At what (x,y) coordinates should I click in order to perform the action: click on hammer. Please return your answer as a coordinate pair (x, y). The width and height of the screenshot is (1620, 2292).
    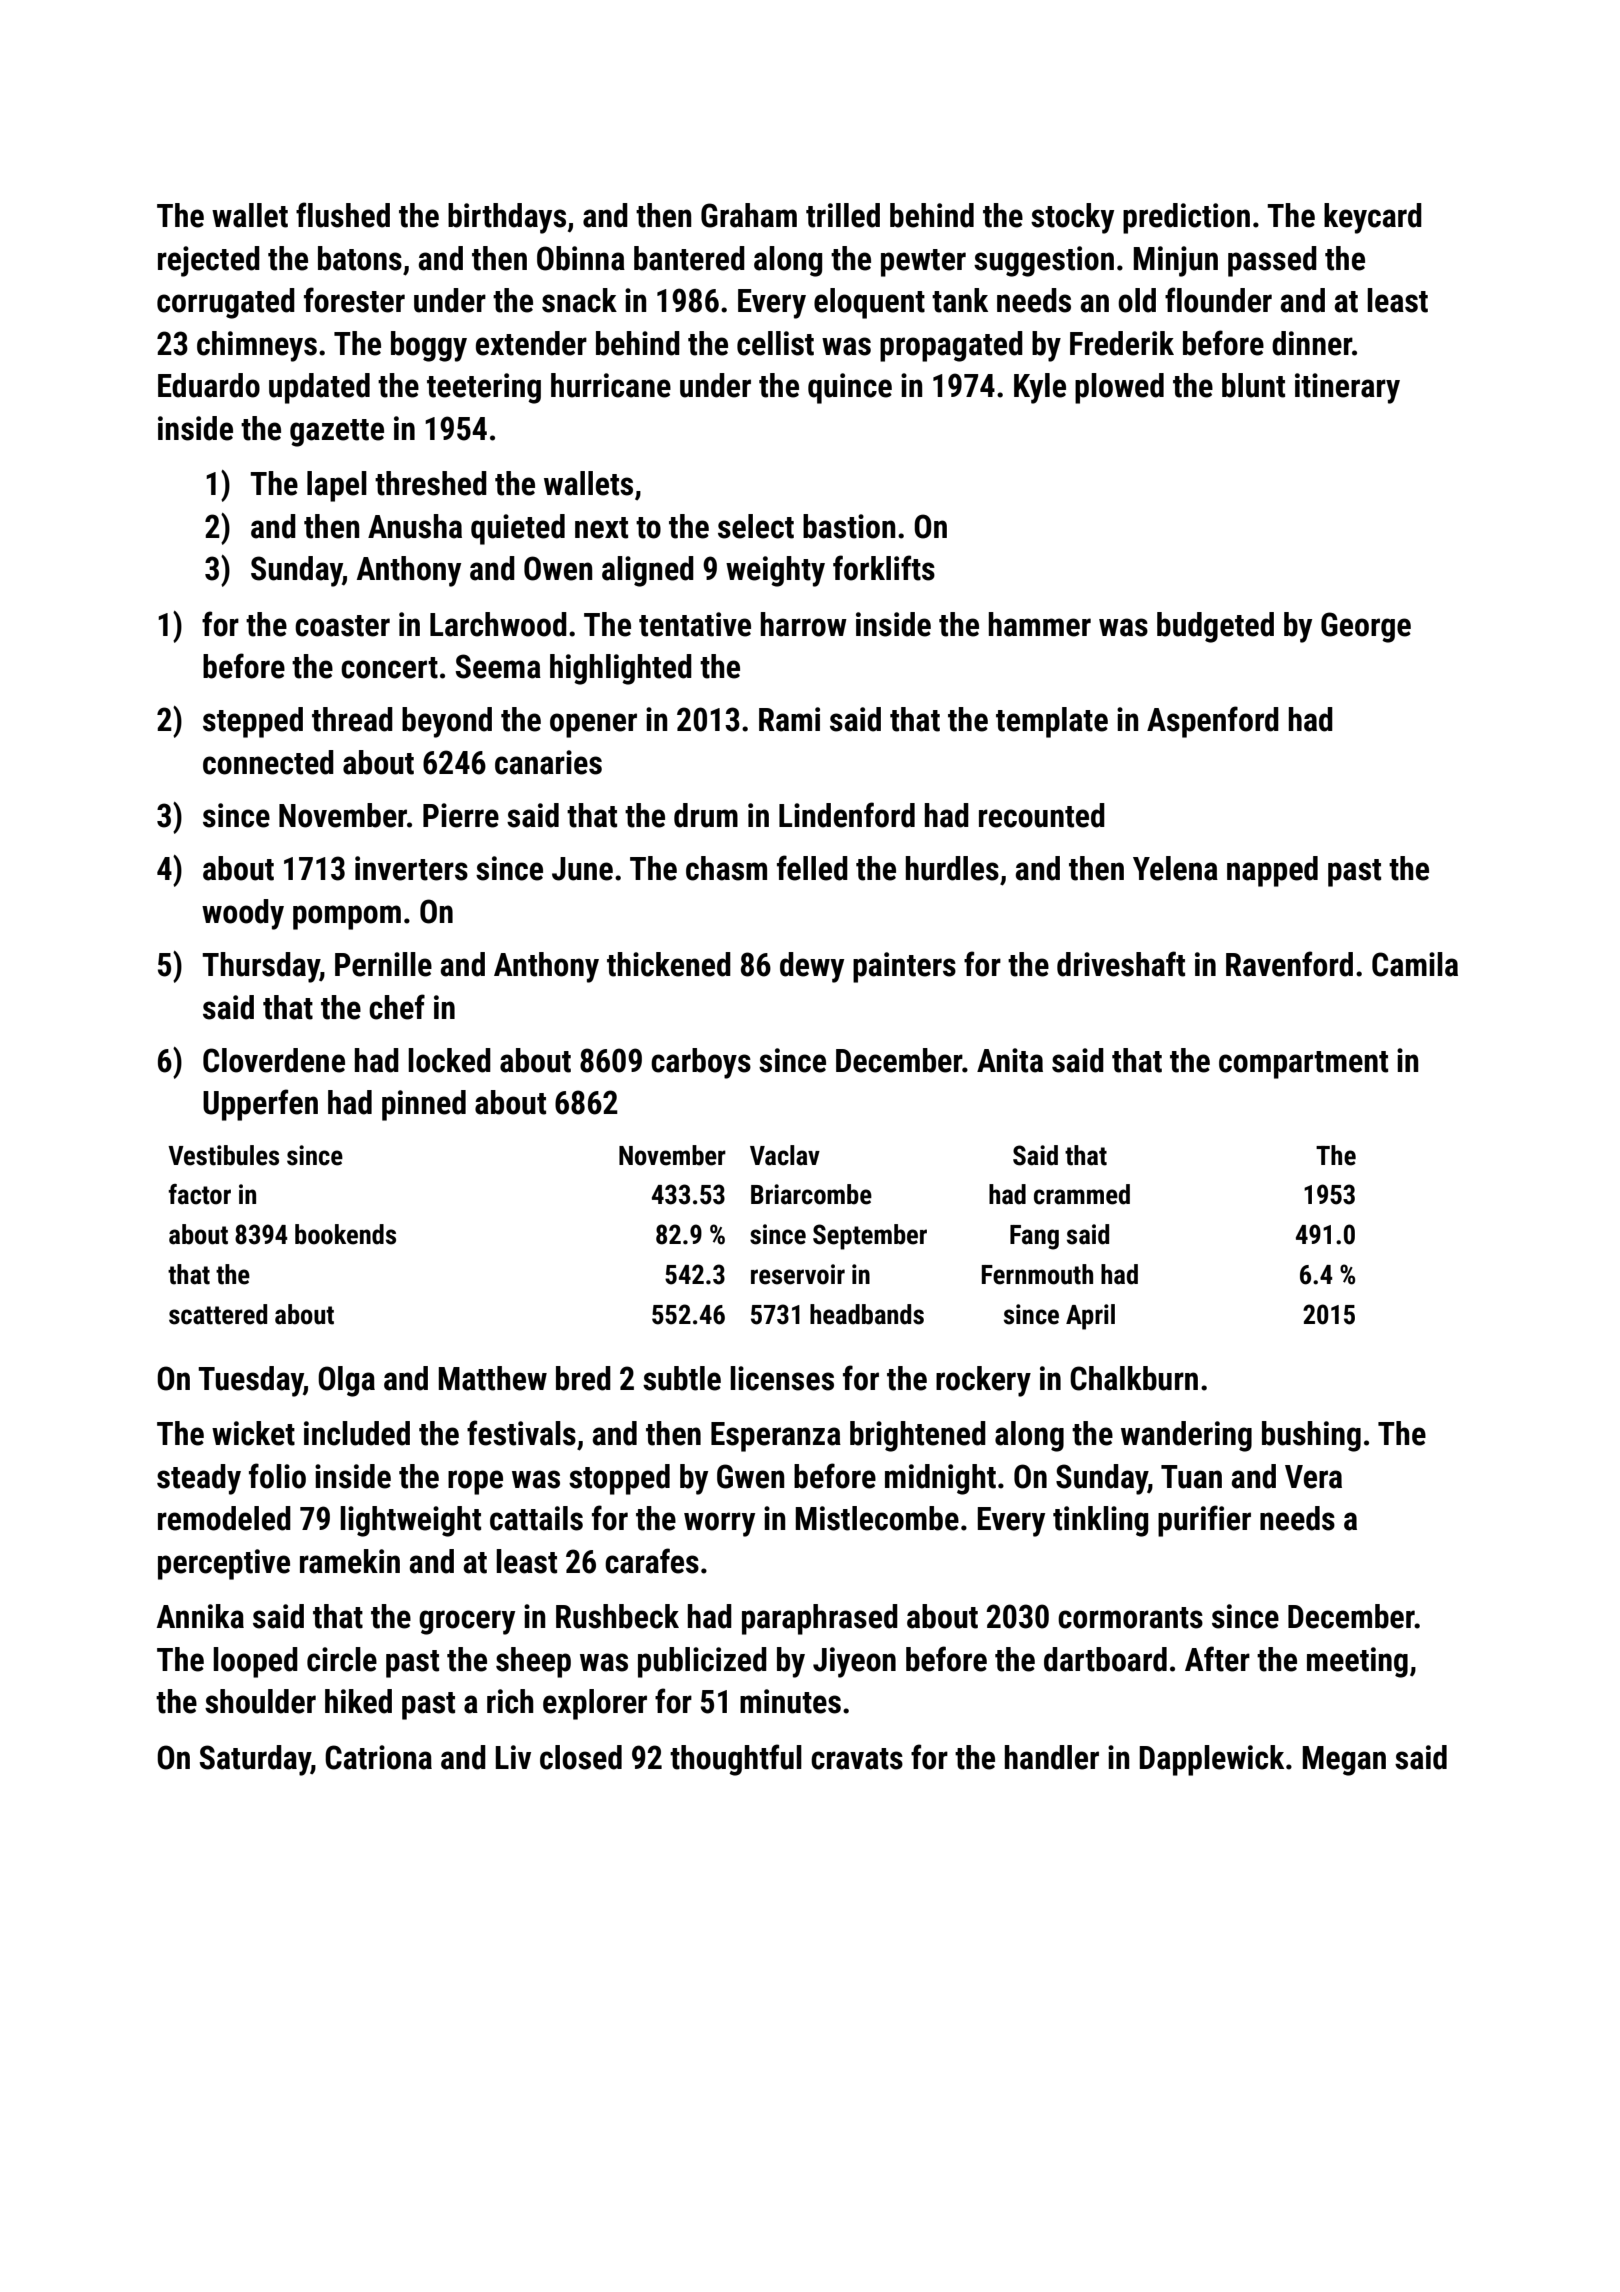
    Looking at the image, I should click on (1040, 624).
